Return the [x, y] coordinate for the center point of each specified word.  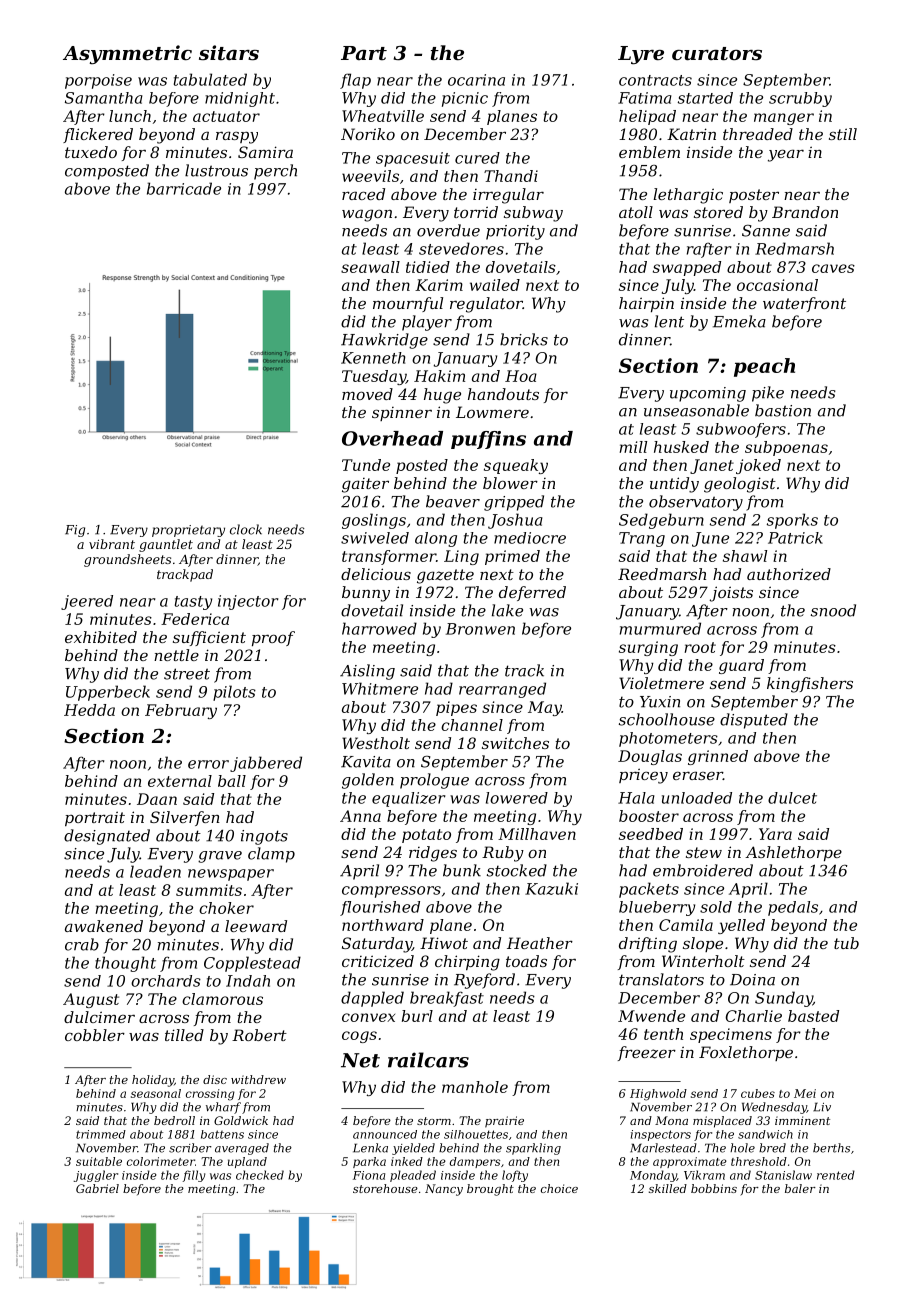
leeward [256, 926]
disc [215, 1079]
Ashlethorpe [793, 853]
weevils [370, 176]
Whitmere [380, 688]
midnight [240, 99]
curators [717, 53]
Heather [540, 943]
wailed [495, 285]
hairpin [646, 304]
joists [731, 594]
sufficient [209, 638]
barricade [184, 188]
